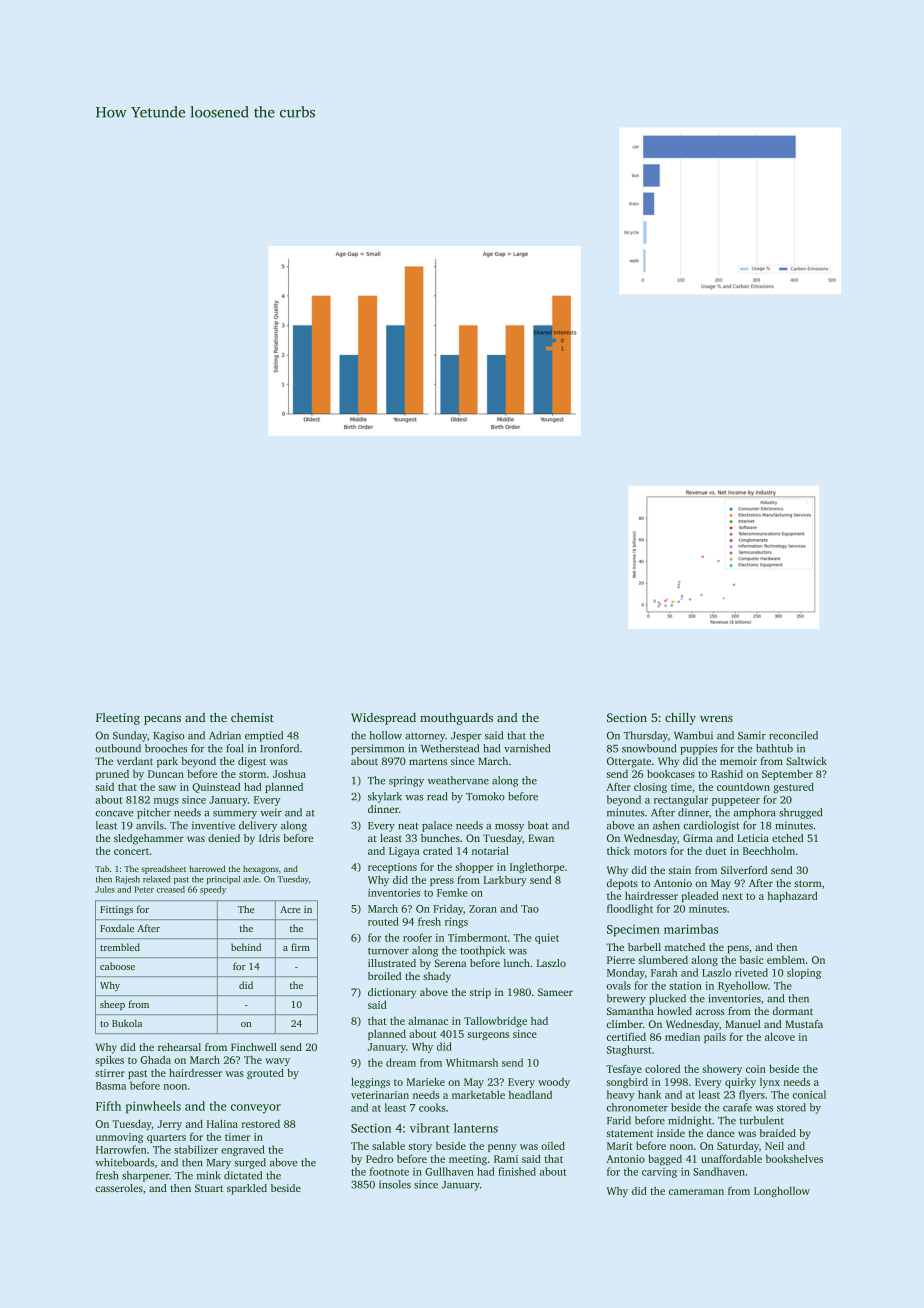 The height and width of the screenshot is (1308, 924). I want to click on etched, so click(788, 838).
